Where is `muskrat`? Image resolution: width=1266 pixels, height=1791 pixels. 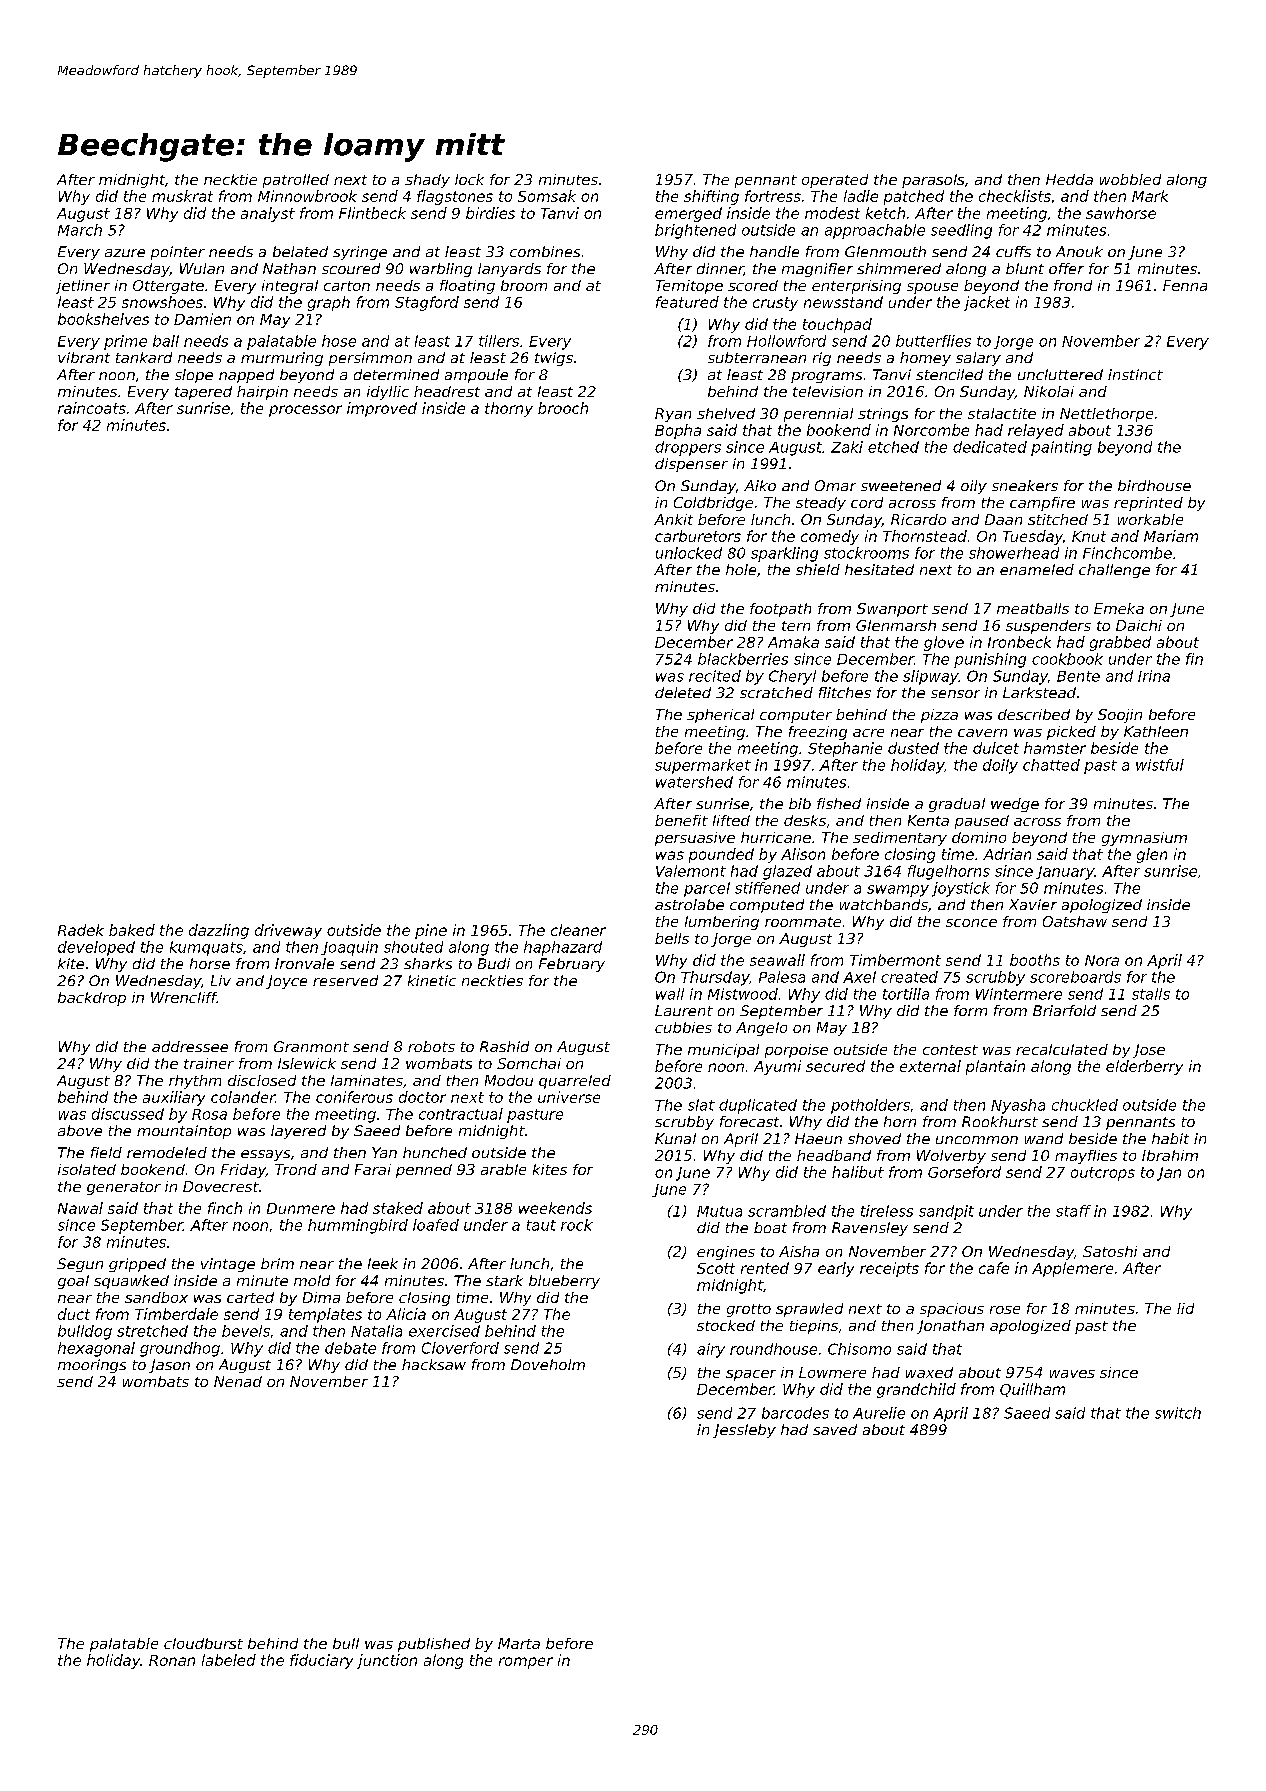
muskrat is located at coordinates (182, 196).
